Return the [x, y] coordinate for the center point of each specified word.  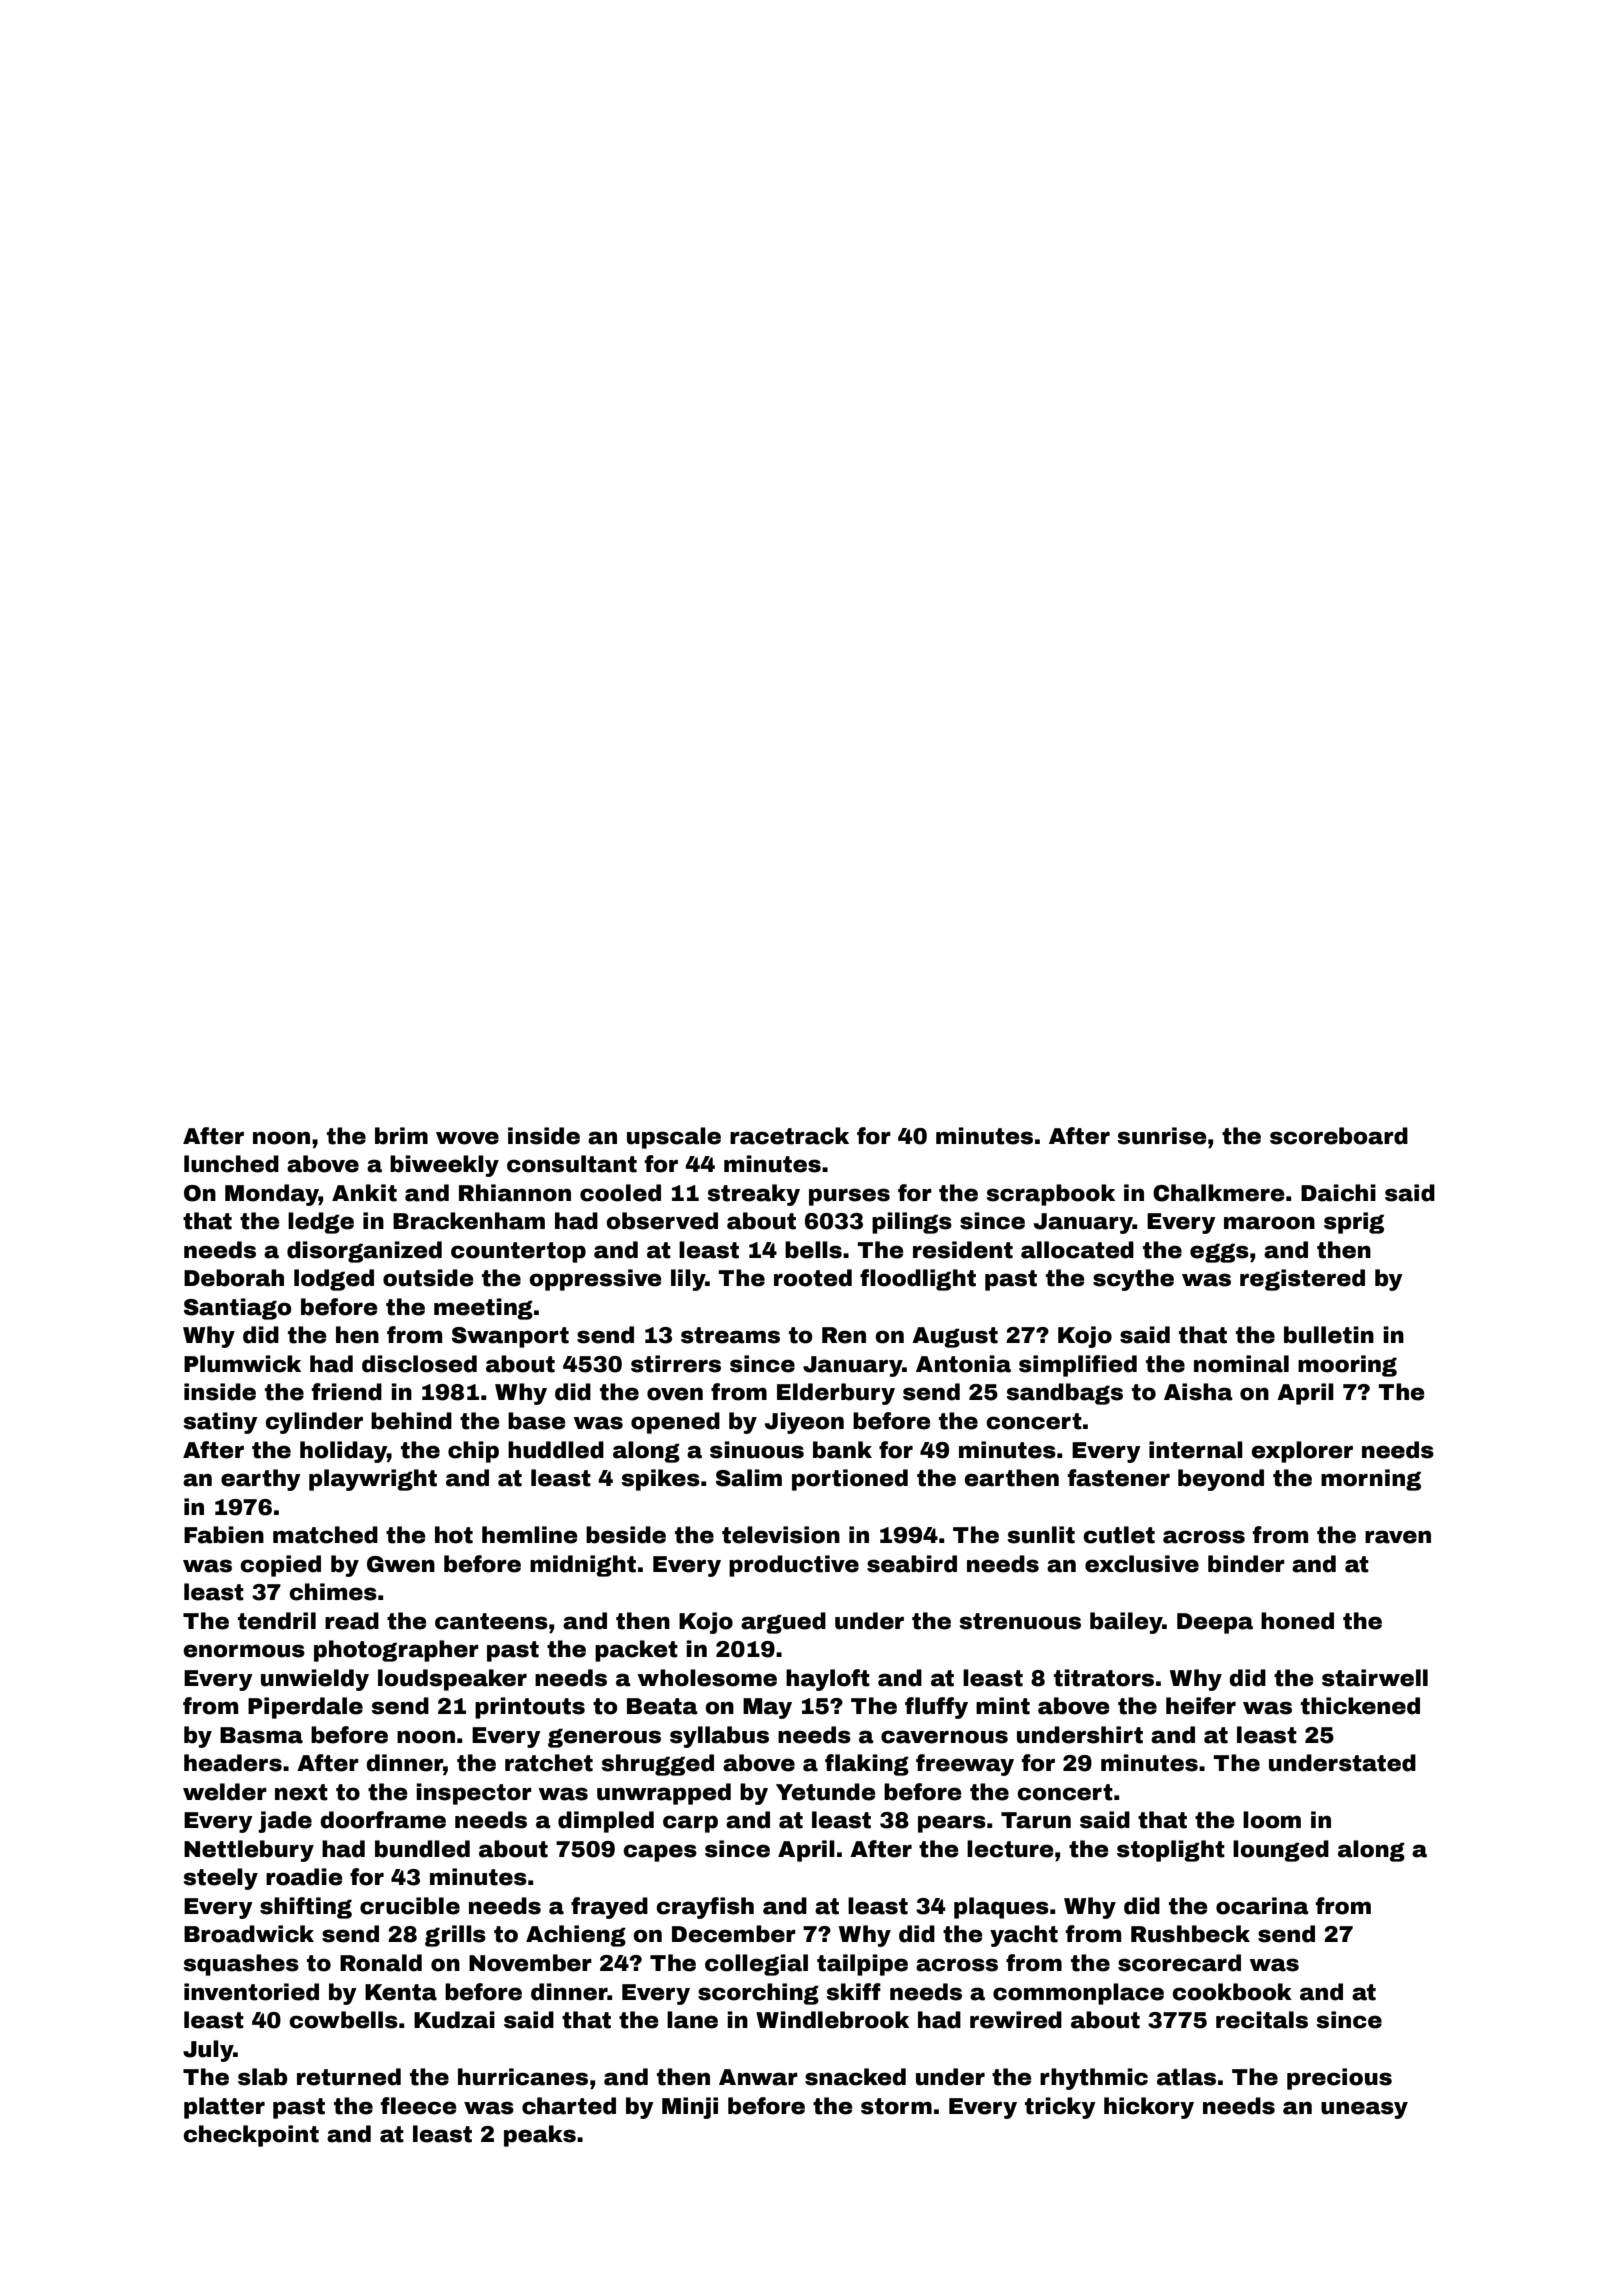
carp [690, 1824]
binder [1246, 1564]
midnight [583, 1566]
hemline [530, 1535]
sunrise [1162, 1136]
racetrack [789, 1136]
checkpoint [251, 2136]
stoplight [1171, 1851]
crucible [410, 1906]
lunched [231, 1164]
